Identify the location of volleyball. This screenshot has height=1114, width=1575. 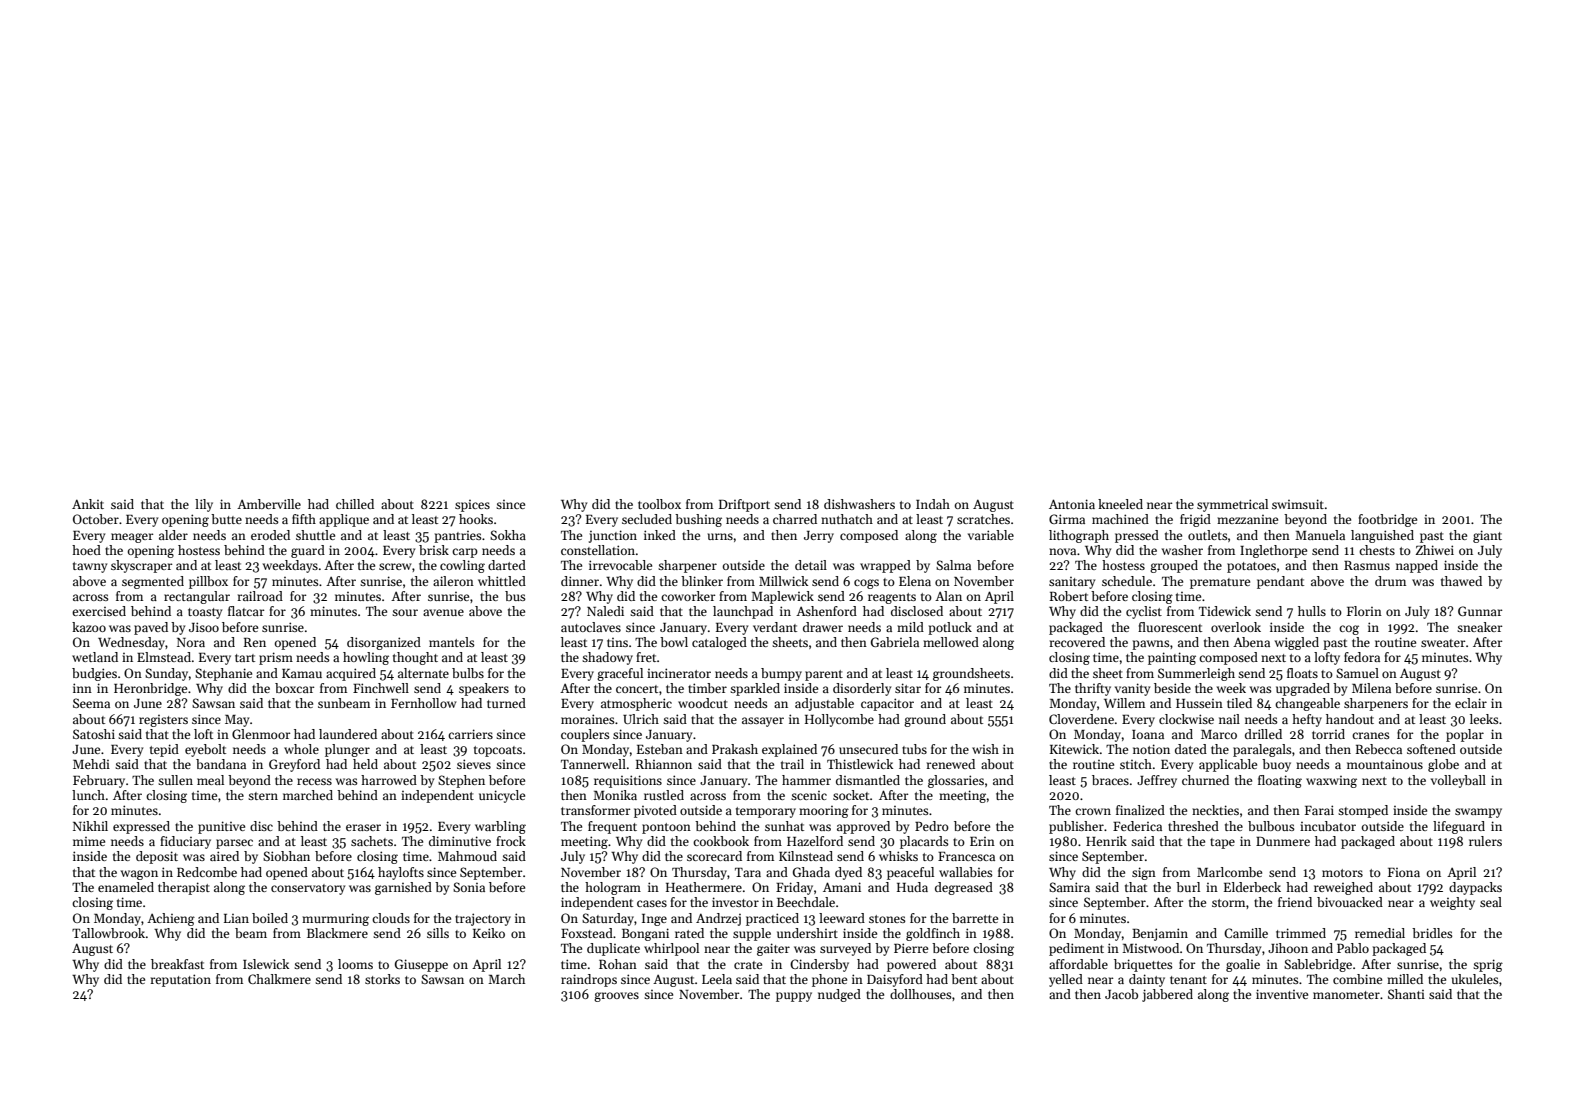
(1458, 781).
